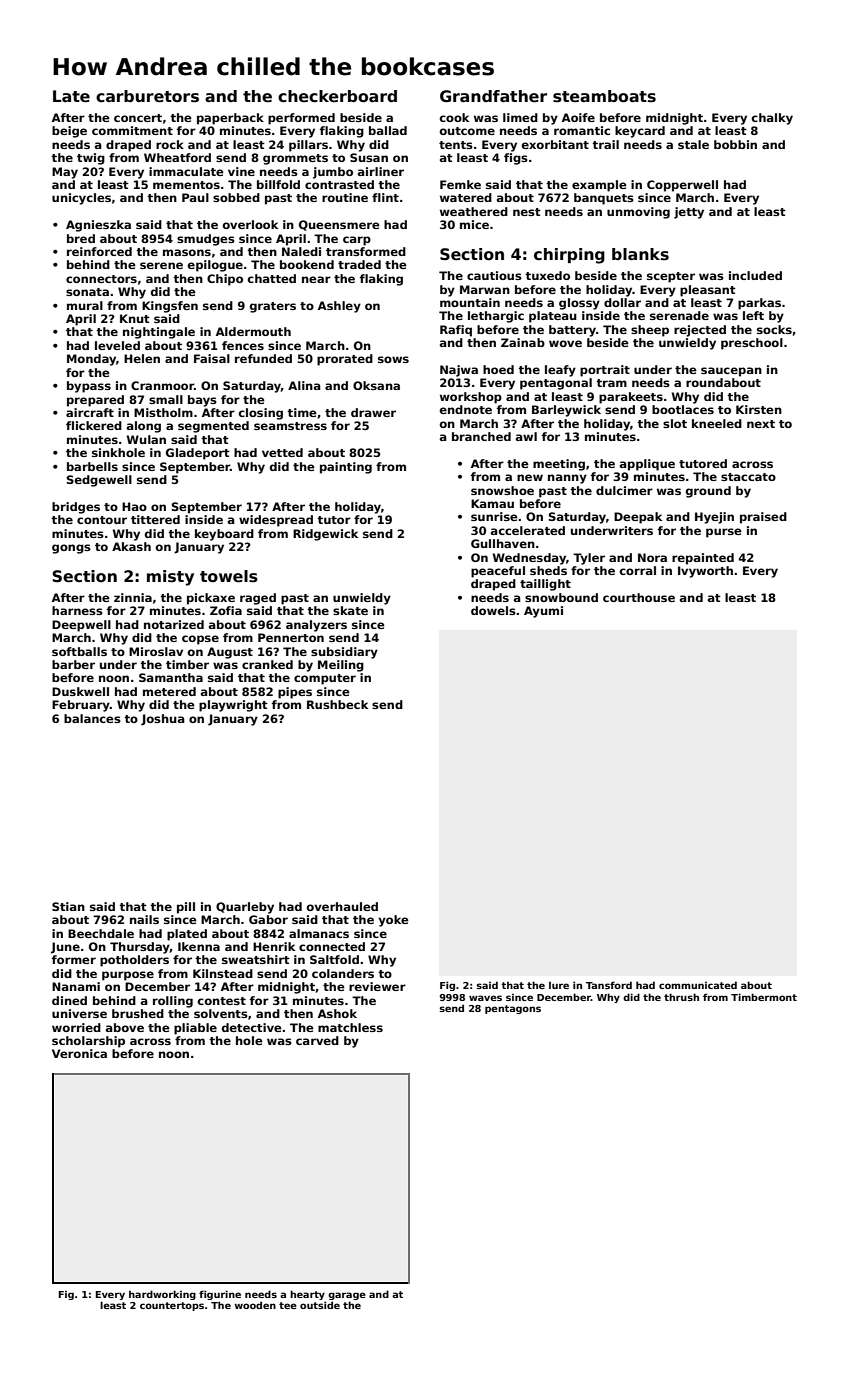 The width and height of the document is (849, 1400). What do you see at coordinates (714, 518) in the document?
I see `Hyejin` at bounding box center [714, 518].
